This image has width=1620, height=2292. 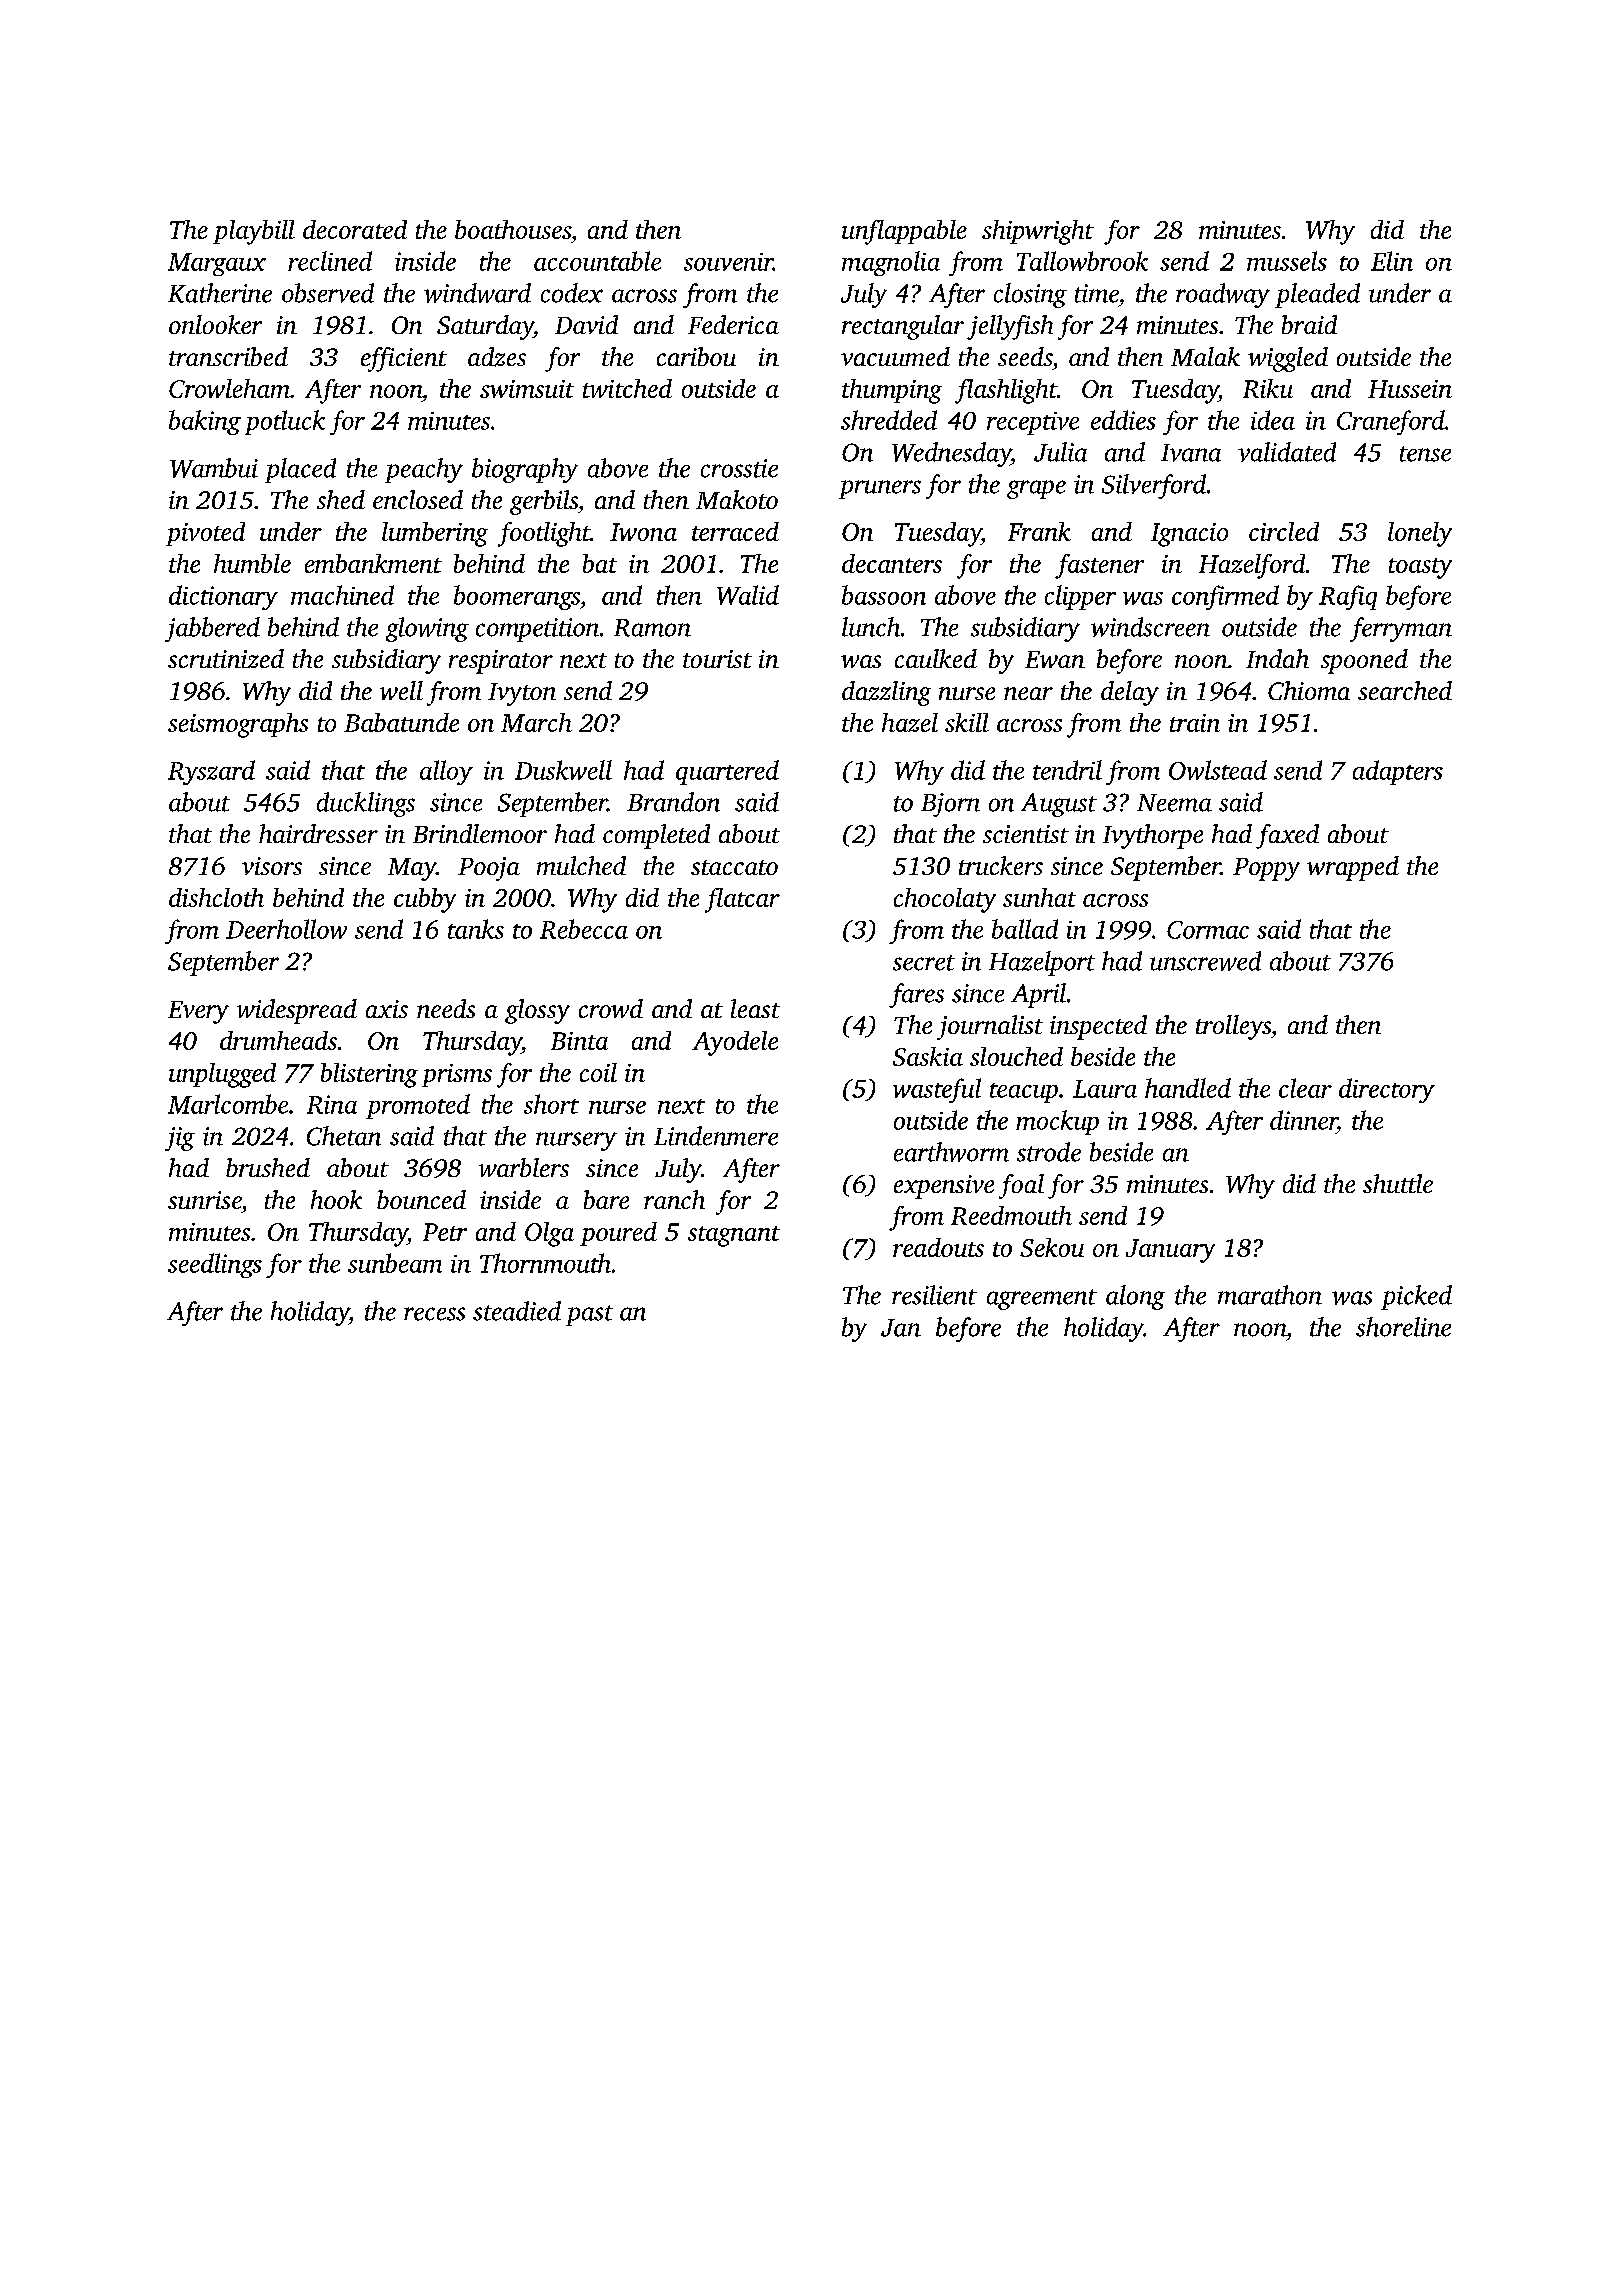 What do you see at coordinates (1416, 1297) in the image?
I see `picked` at bounding box center [1416, 1297].
